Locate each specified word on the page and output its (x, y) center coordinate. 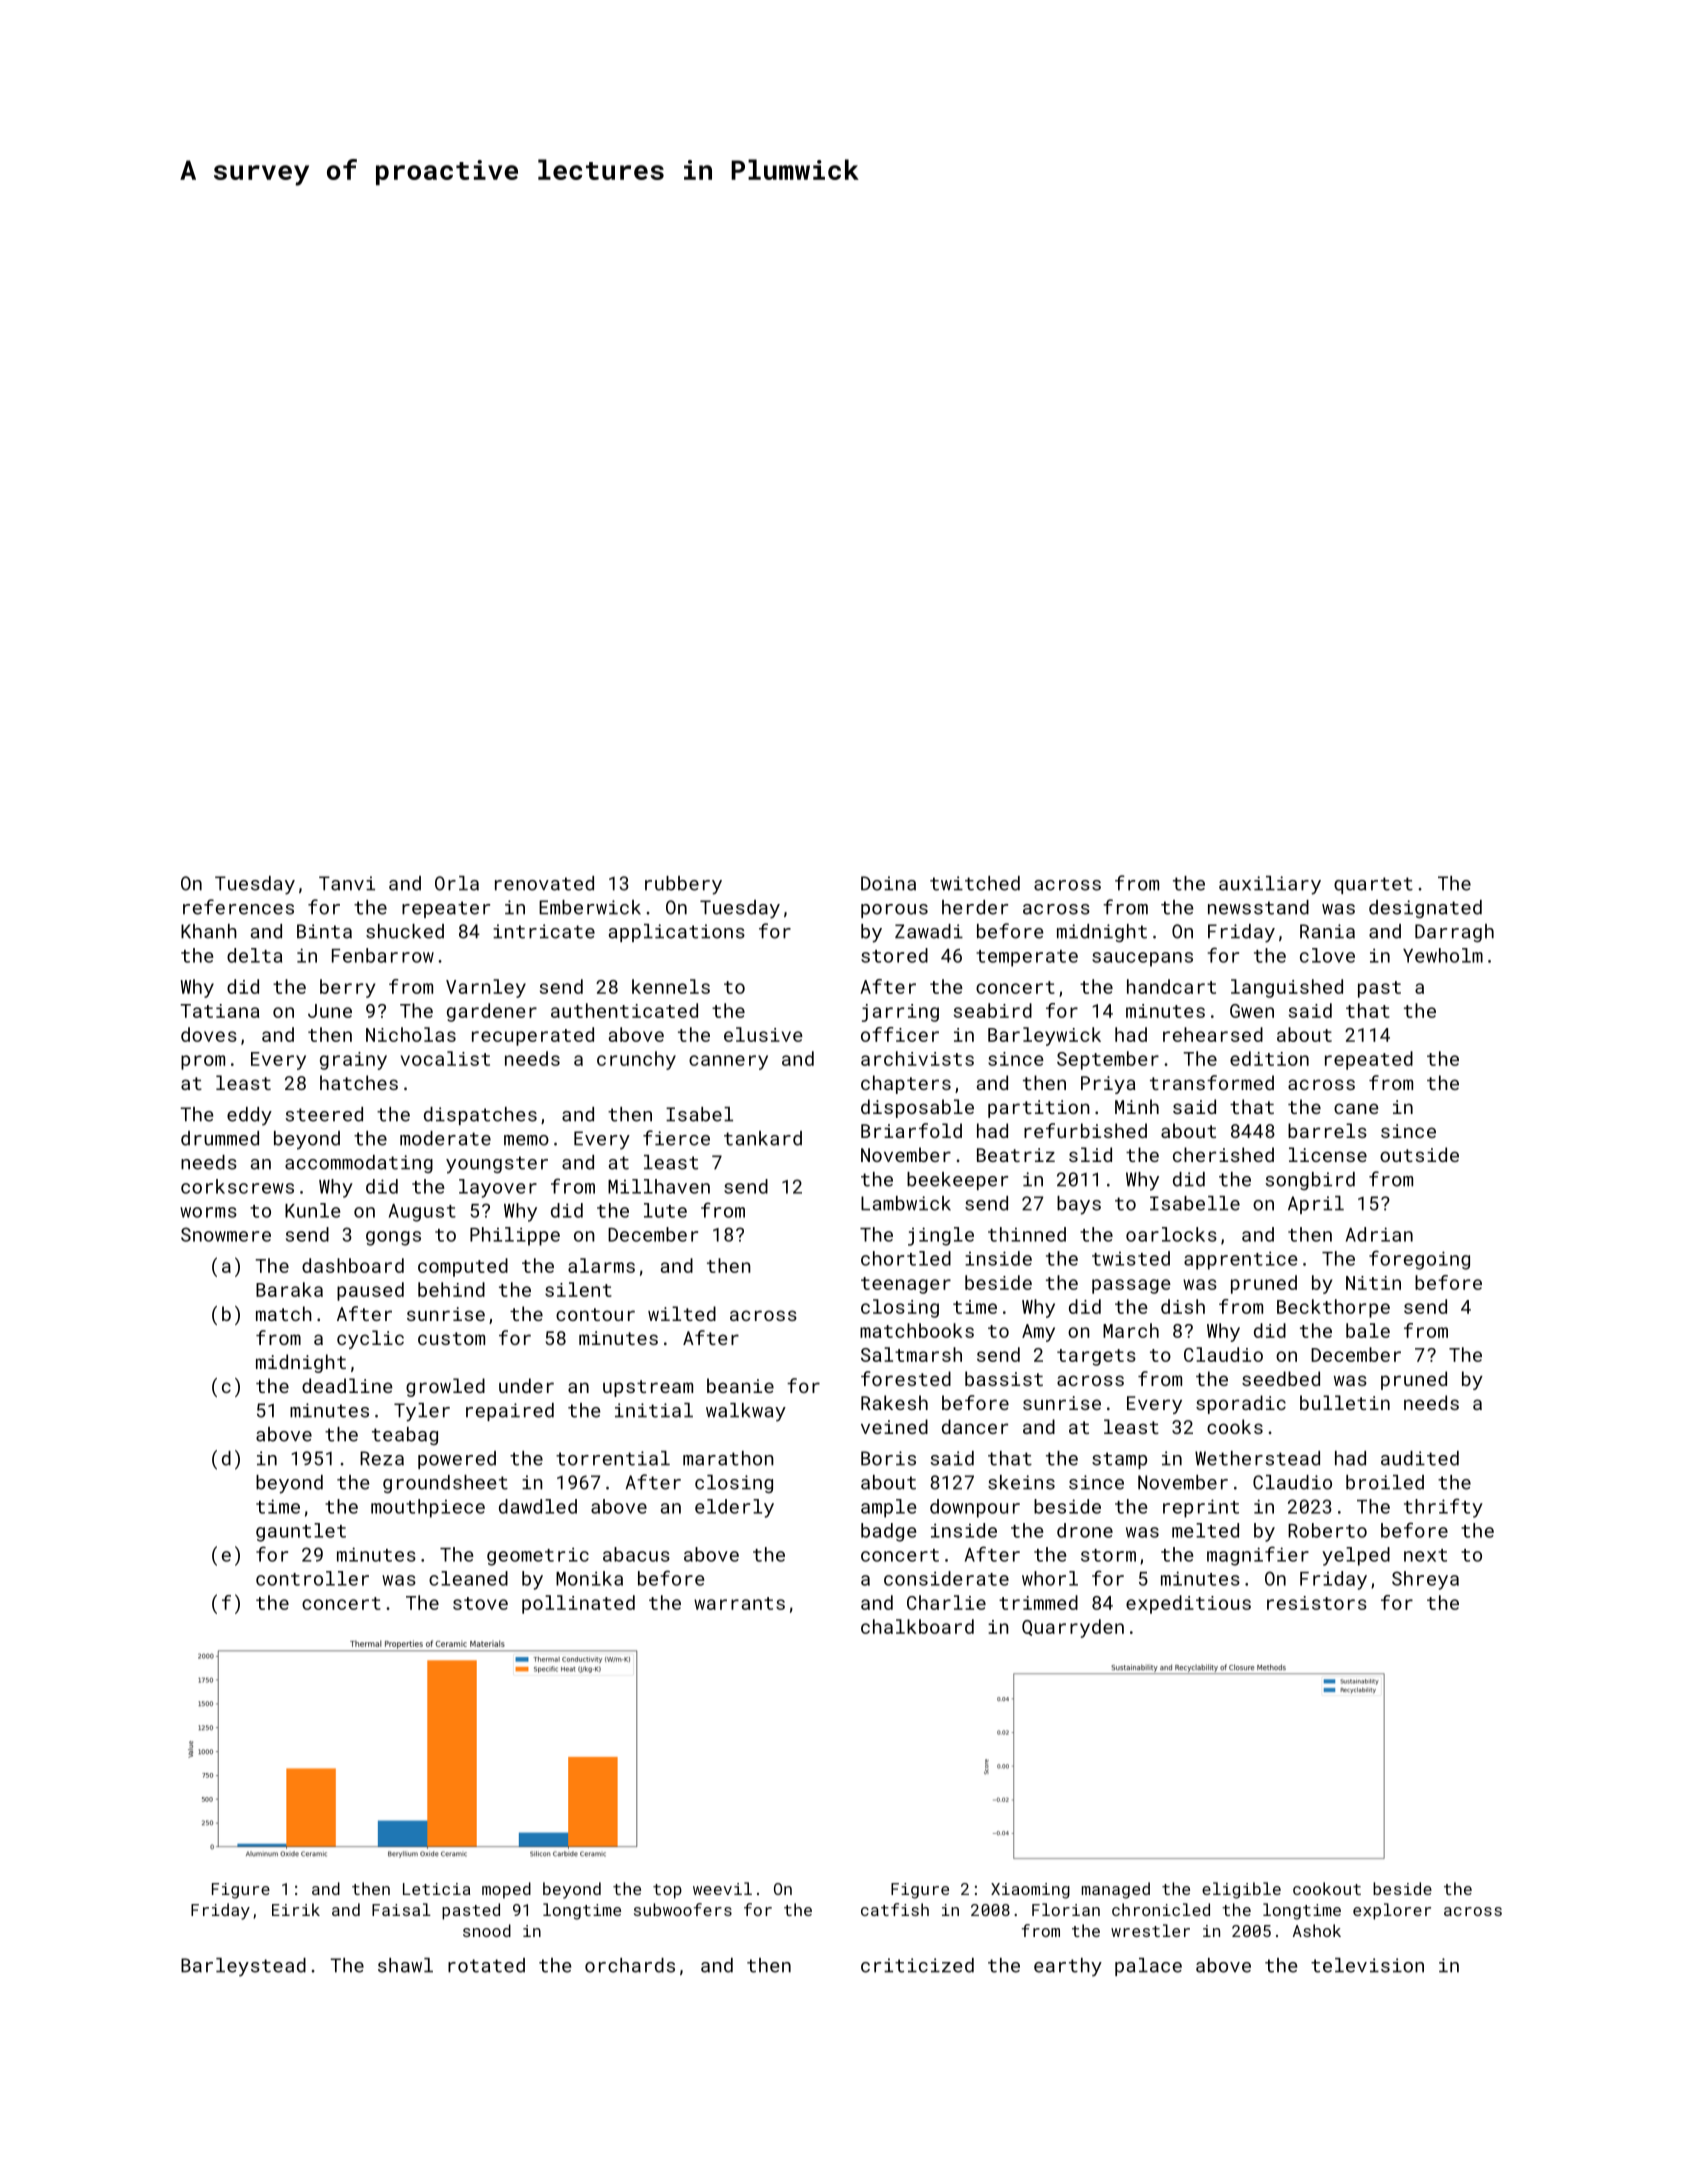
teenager (906, 1285)
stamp (1119, 1460)
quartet (1373, 885)
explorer (1392, 1911)
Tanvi (347, 883)
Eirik (296, 1909)
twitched (975, 883)
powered (457, 1460)
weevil (722, 1888)
